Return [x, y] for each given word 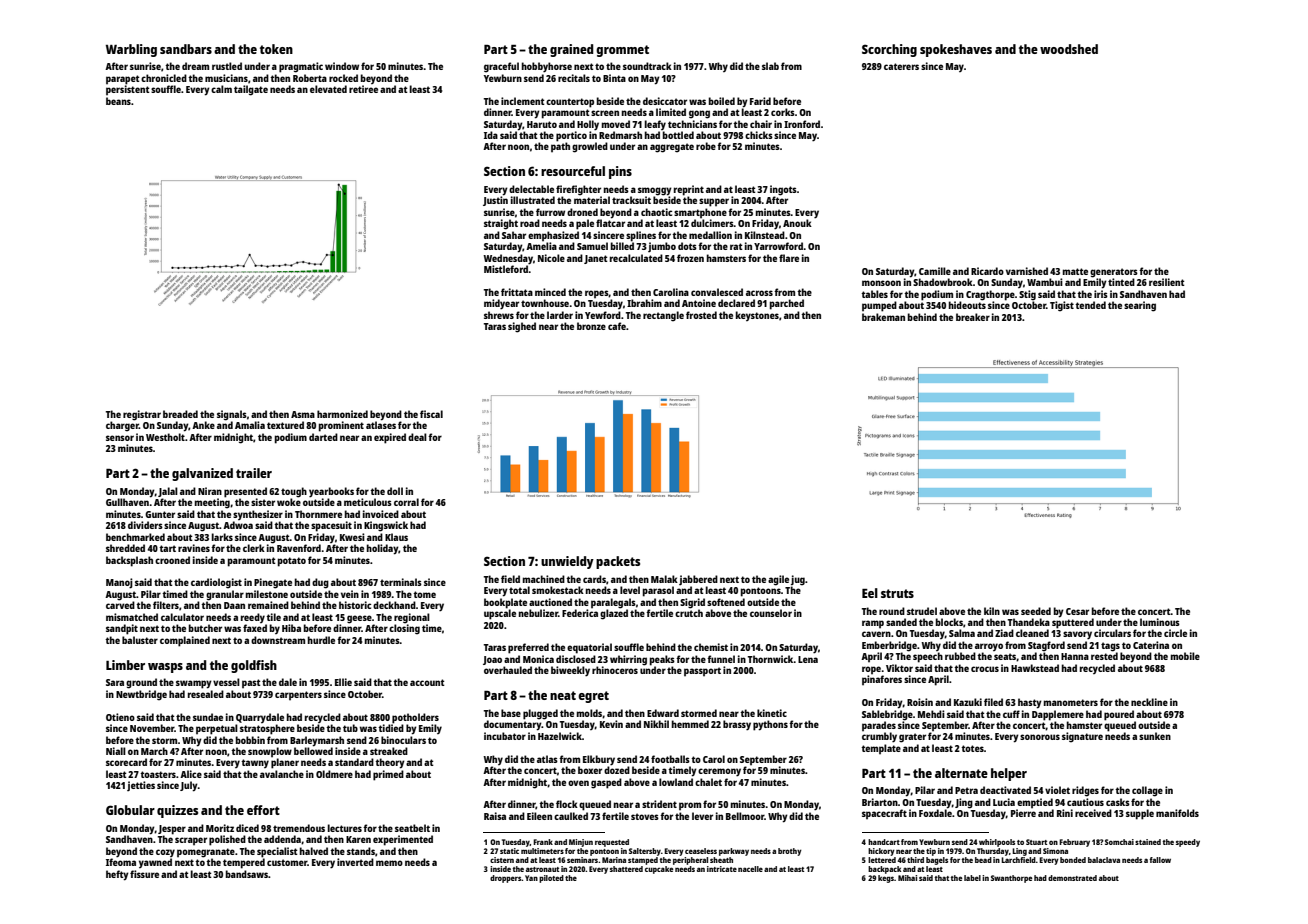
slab [770, 66]
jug [798, 580]
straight [501, 224]
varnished [1027, 271]
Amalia [250, 425]
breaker [973, 317]
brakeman [883, 317]
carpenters [298, 696]
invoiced [381, 514]
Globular [130, 810]
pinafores [882, 680]
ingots [783, 190]
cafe [617, 326]
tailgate [251, 90]
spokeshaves [956, 50]
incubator [505, 736]
